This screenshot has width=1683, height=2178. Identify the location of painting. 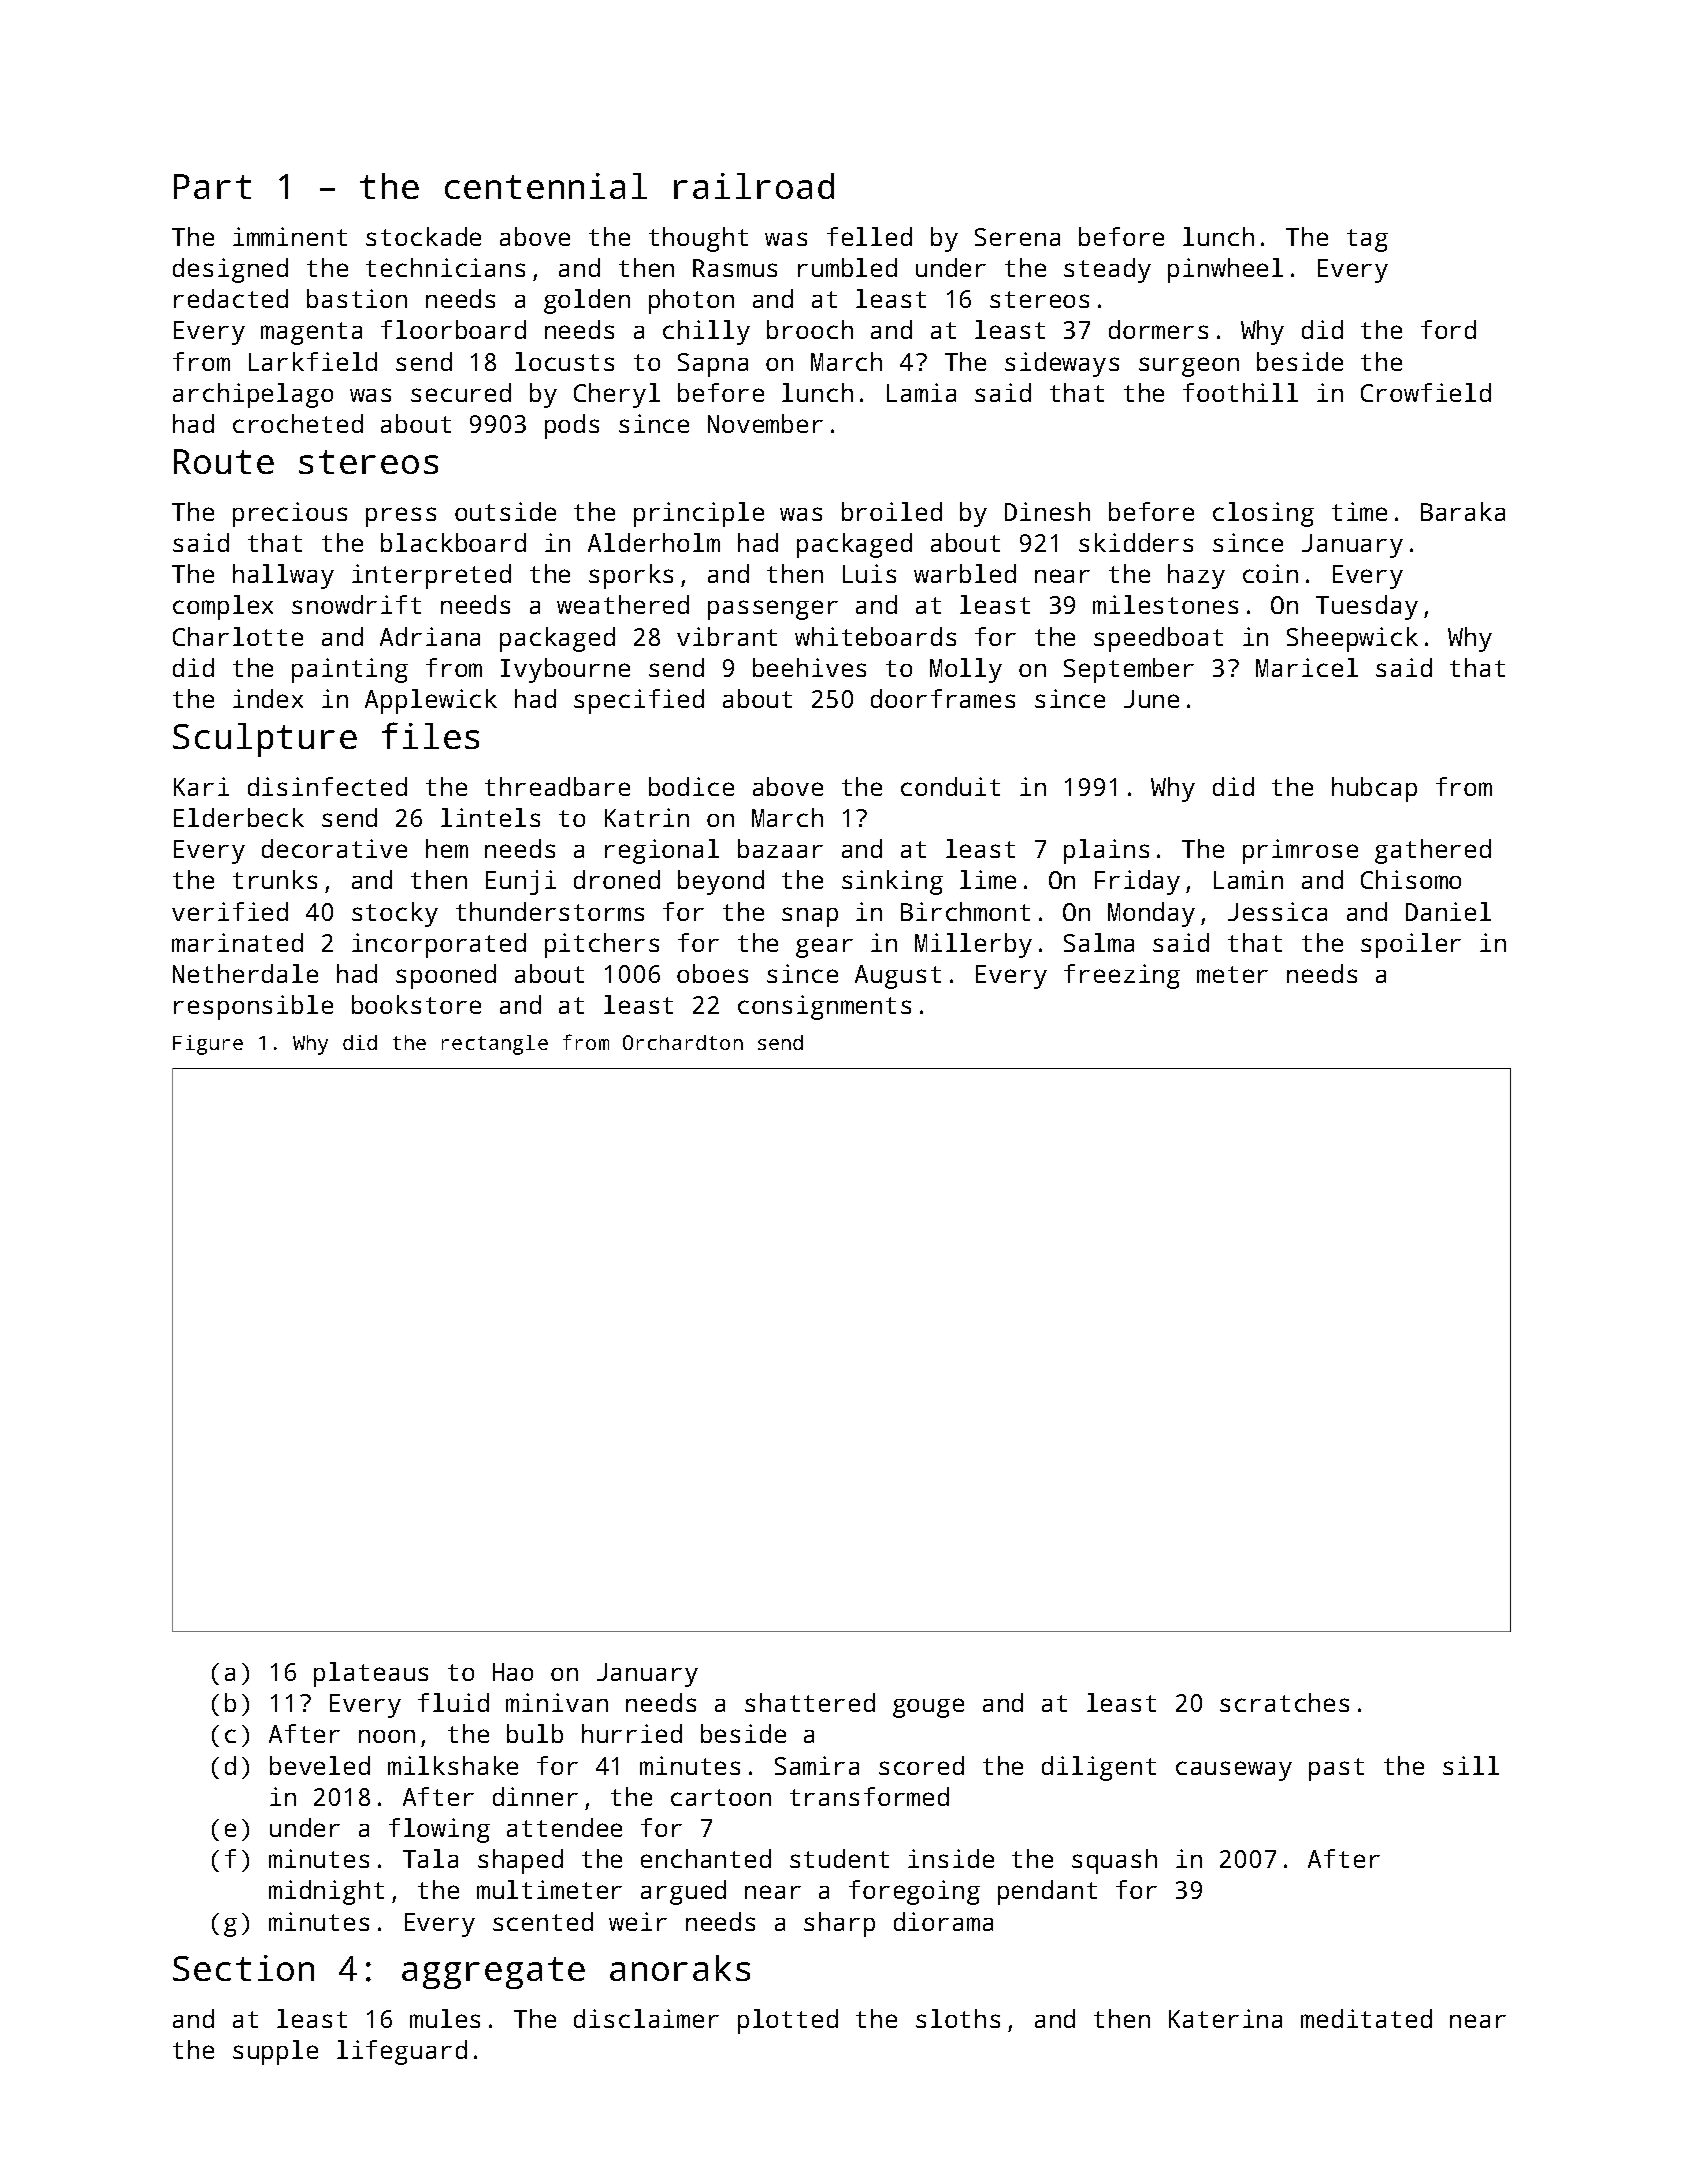
(350, 670).
